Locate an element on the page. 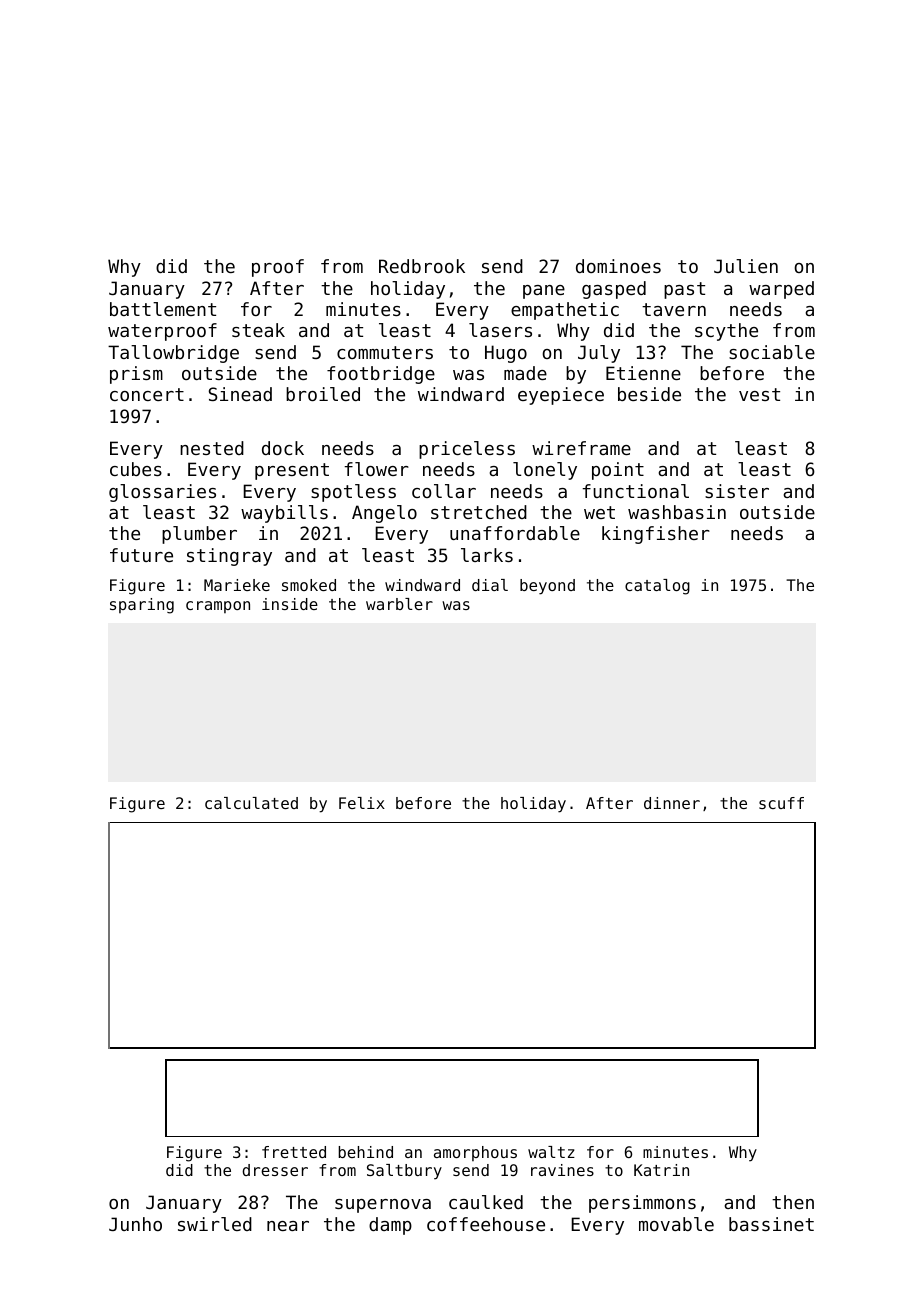  movable is located at coordinates (676, 1224).
